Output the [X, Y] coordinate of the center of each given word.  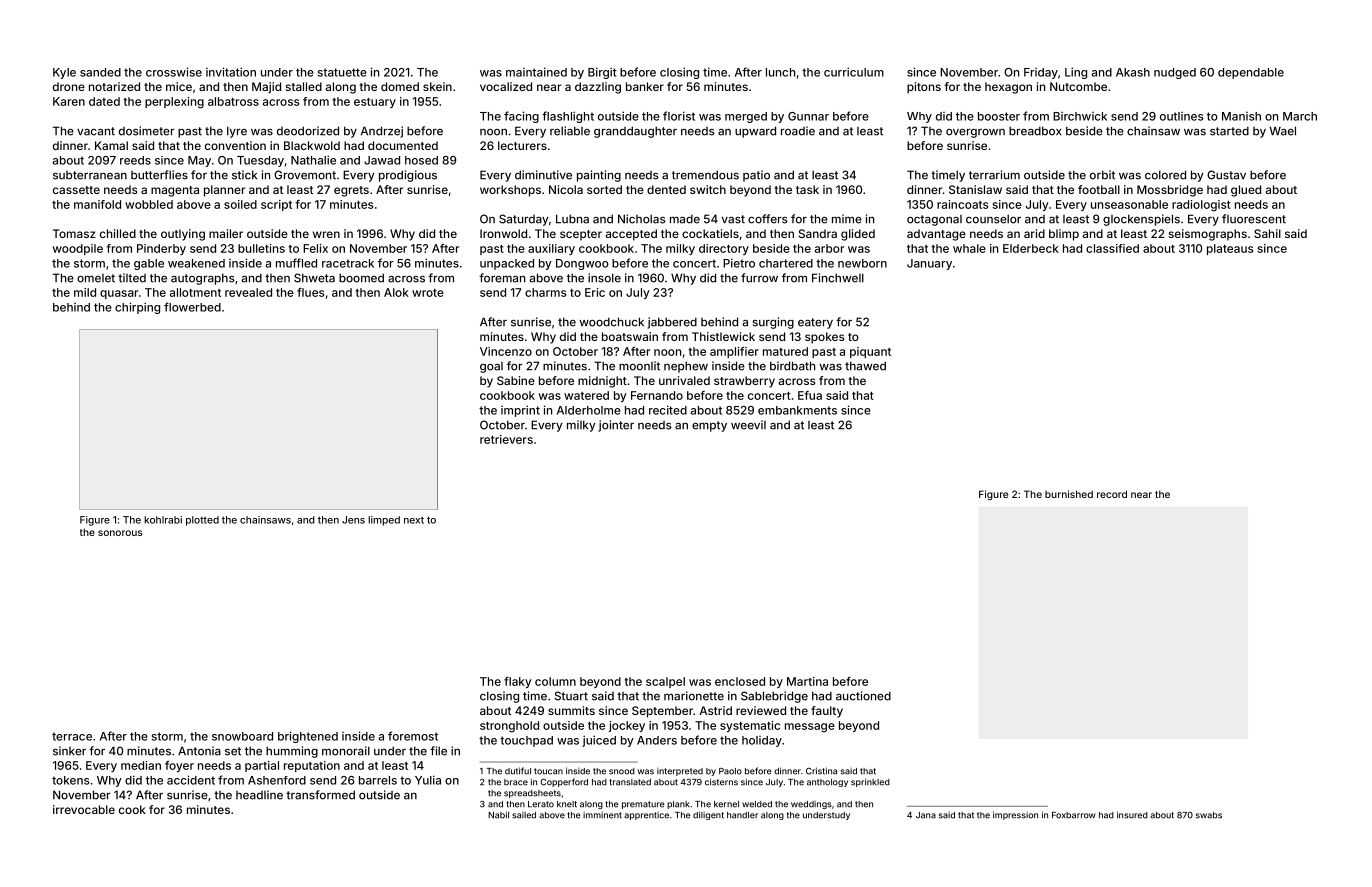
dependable [1251, 73]
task [807, 189]
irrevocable [84, 809]
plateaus [1230, 249]
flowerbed [192, 307]
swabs [1209, 815]
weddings [811, 805]
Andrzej [382, 132]
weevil [748, 425]
